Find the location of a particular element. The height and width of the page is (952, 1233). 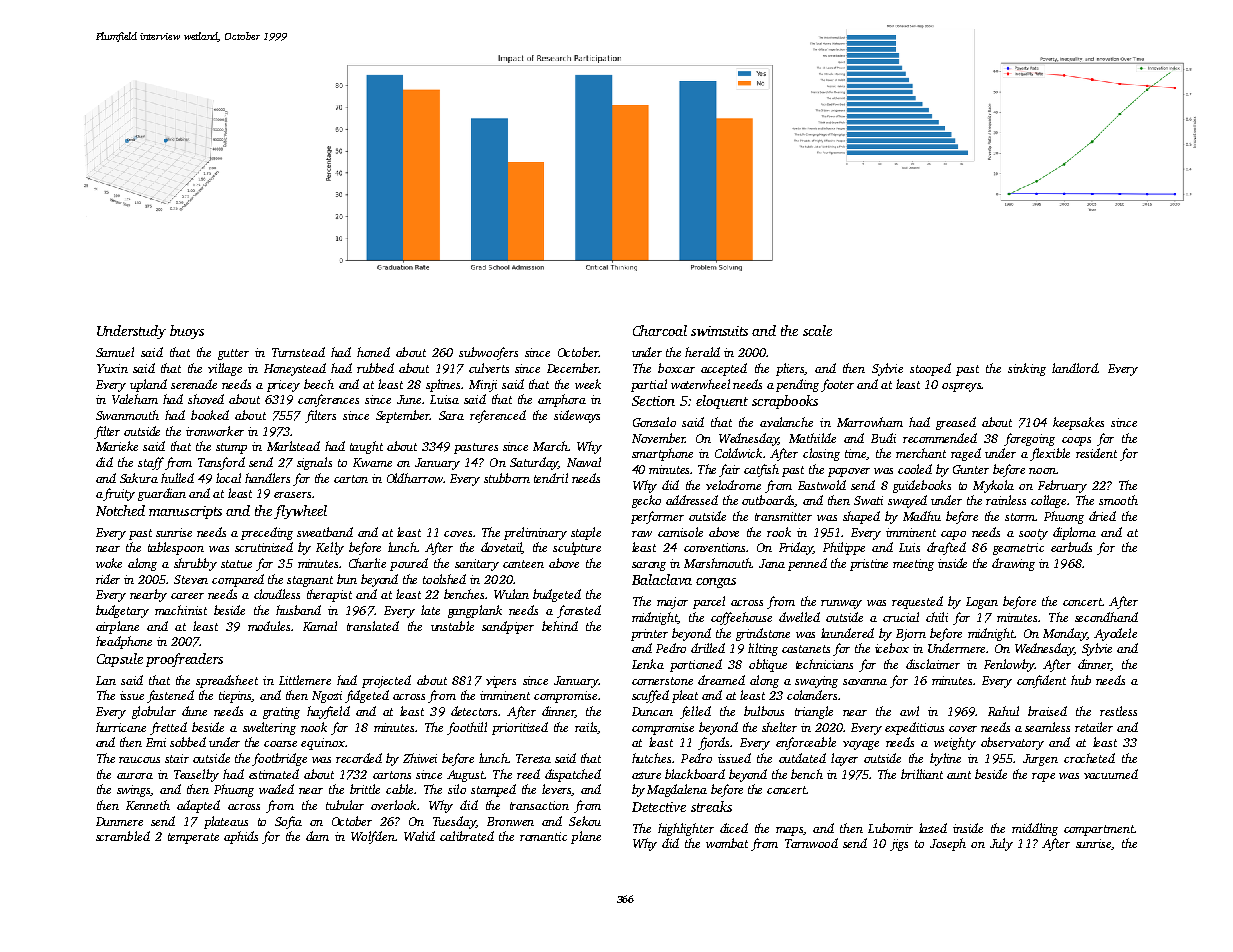

recorded is located at coordinates (359, 758).
